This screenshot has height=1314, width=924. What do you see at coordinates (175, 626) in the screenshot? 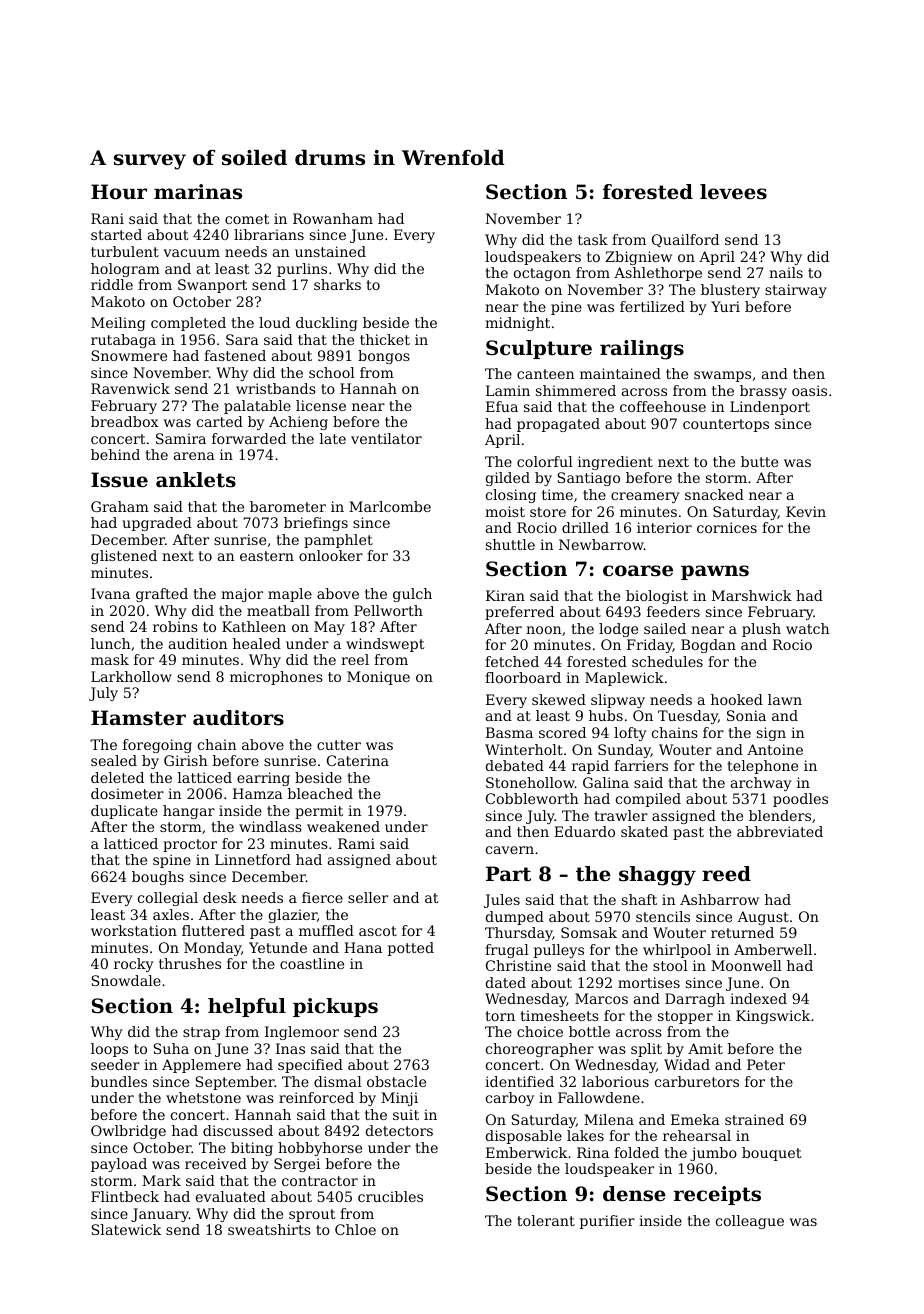
I see `robins` at bounding box center [175, 626].
